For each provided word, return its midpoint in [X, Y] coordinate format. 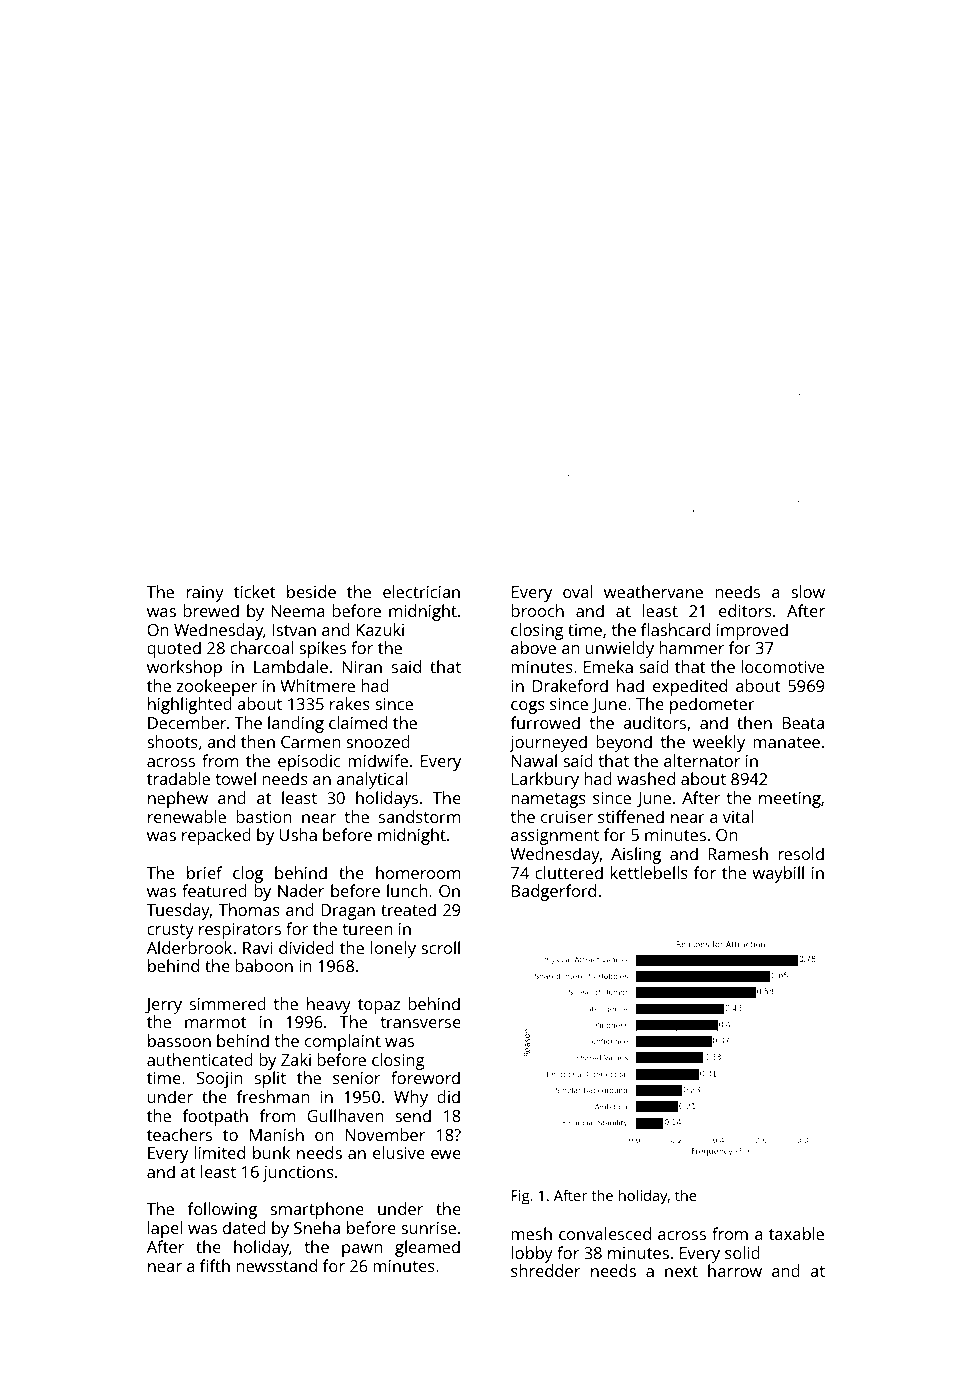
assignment [555, 837]
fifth [215, 1265]
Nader [301, 890]
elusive [399, 1152]
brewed [211, 610]
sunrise [428, 1228]
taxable [796, 1233]
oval [577, 591]
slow [808, 591]
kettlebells [649, 872]
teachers [179, 1134]
